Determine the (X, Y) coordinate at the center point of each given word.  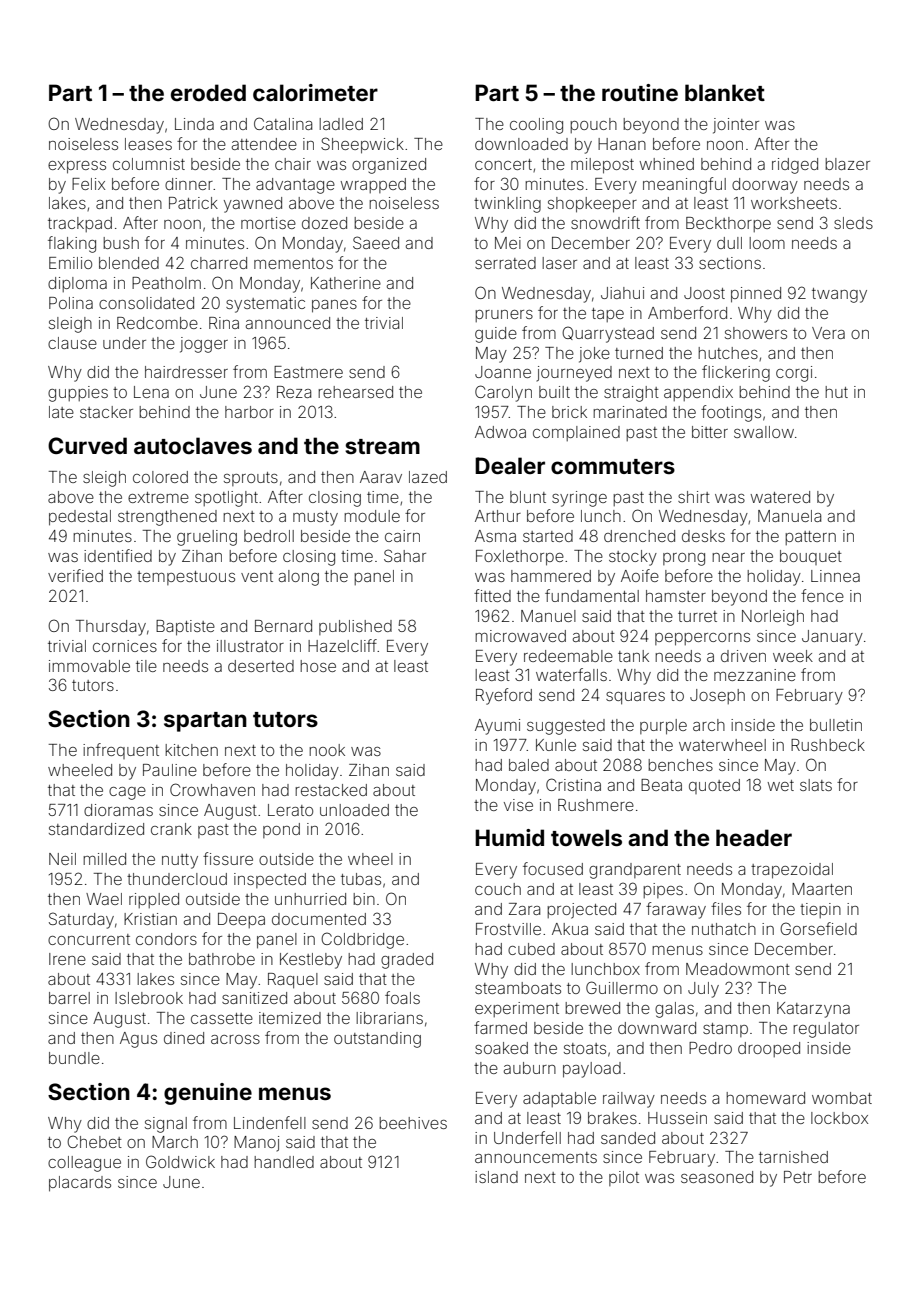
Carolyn (503, 393)
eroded (208, 92)
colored (160, 477)
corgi (794, 374)
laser (559, 263)
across (235, 1039)
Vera (828, 333)
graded (407, 961)
